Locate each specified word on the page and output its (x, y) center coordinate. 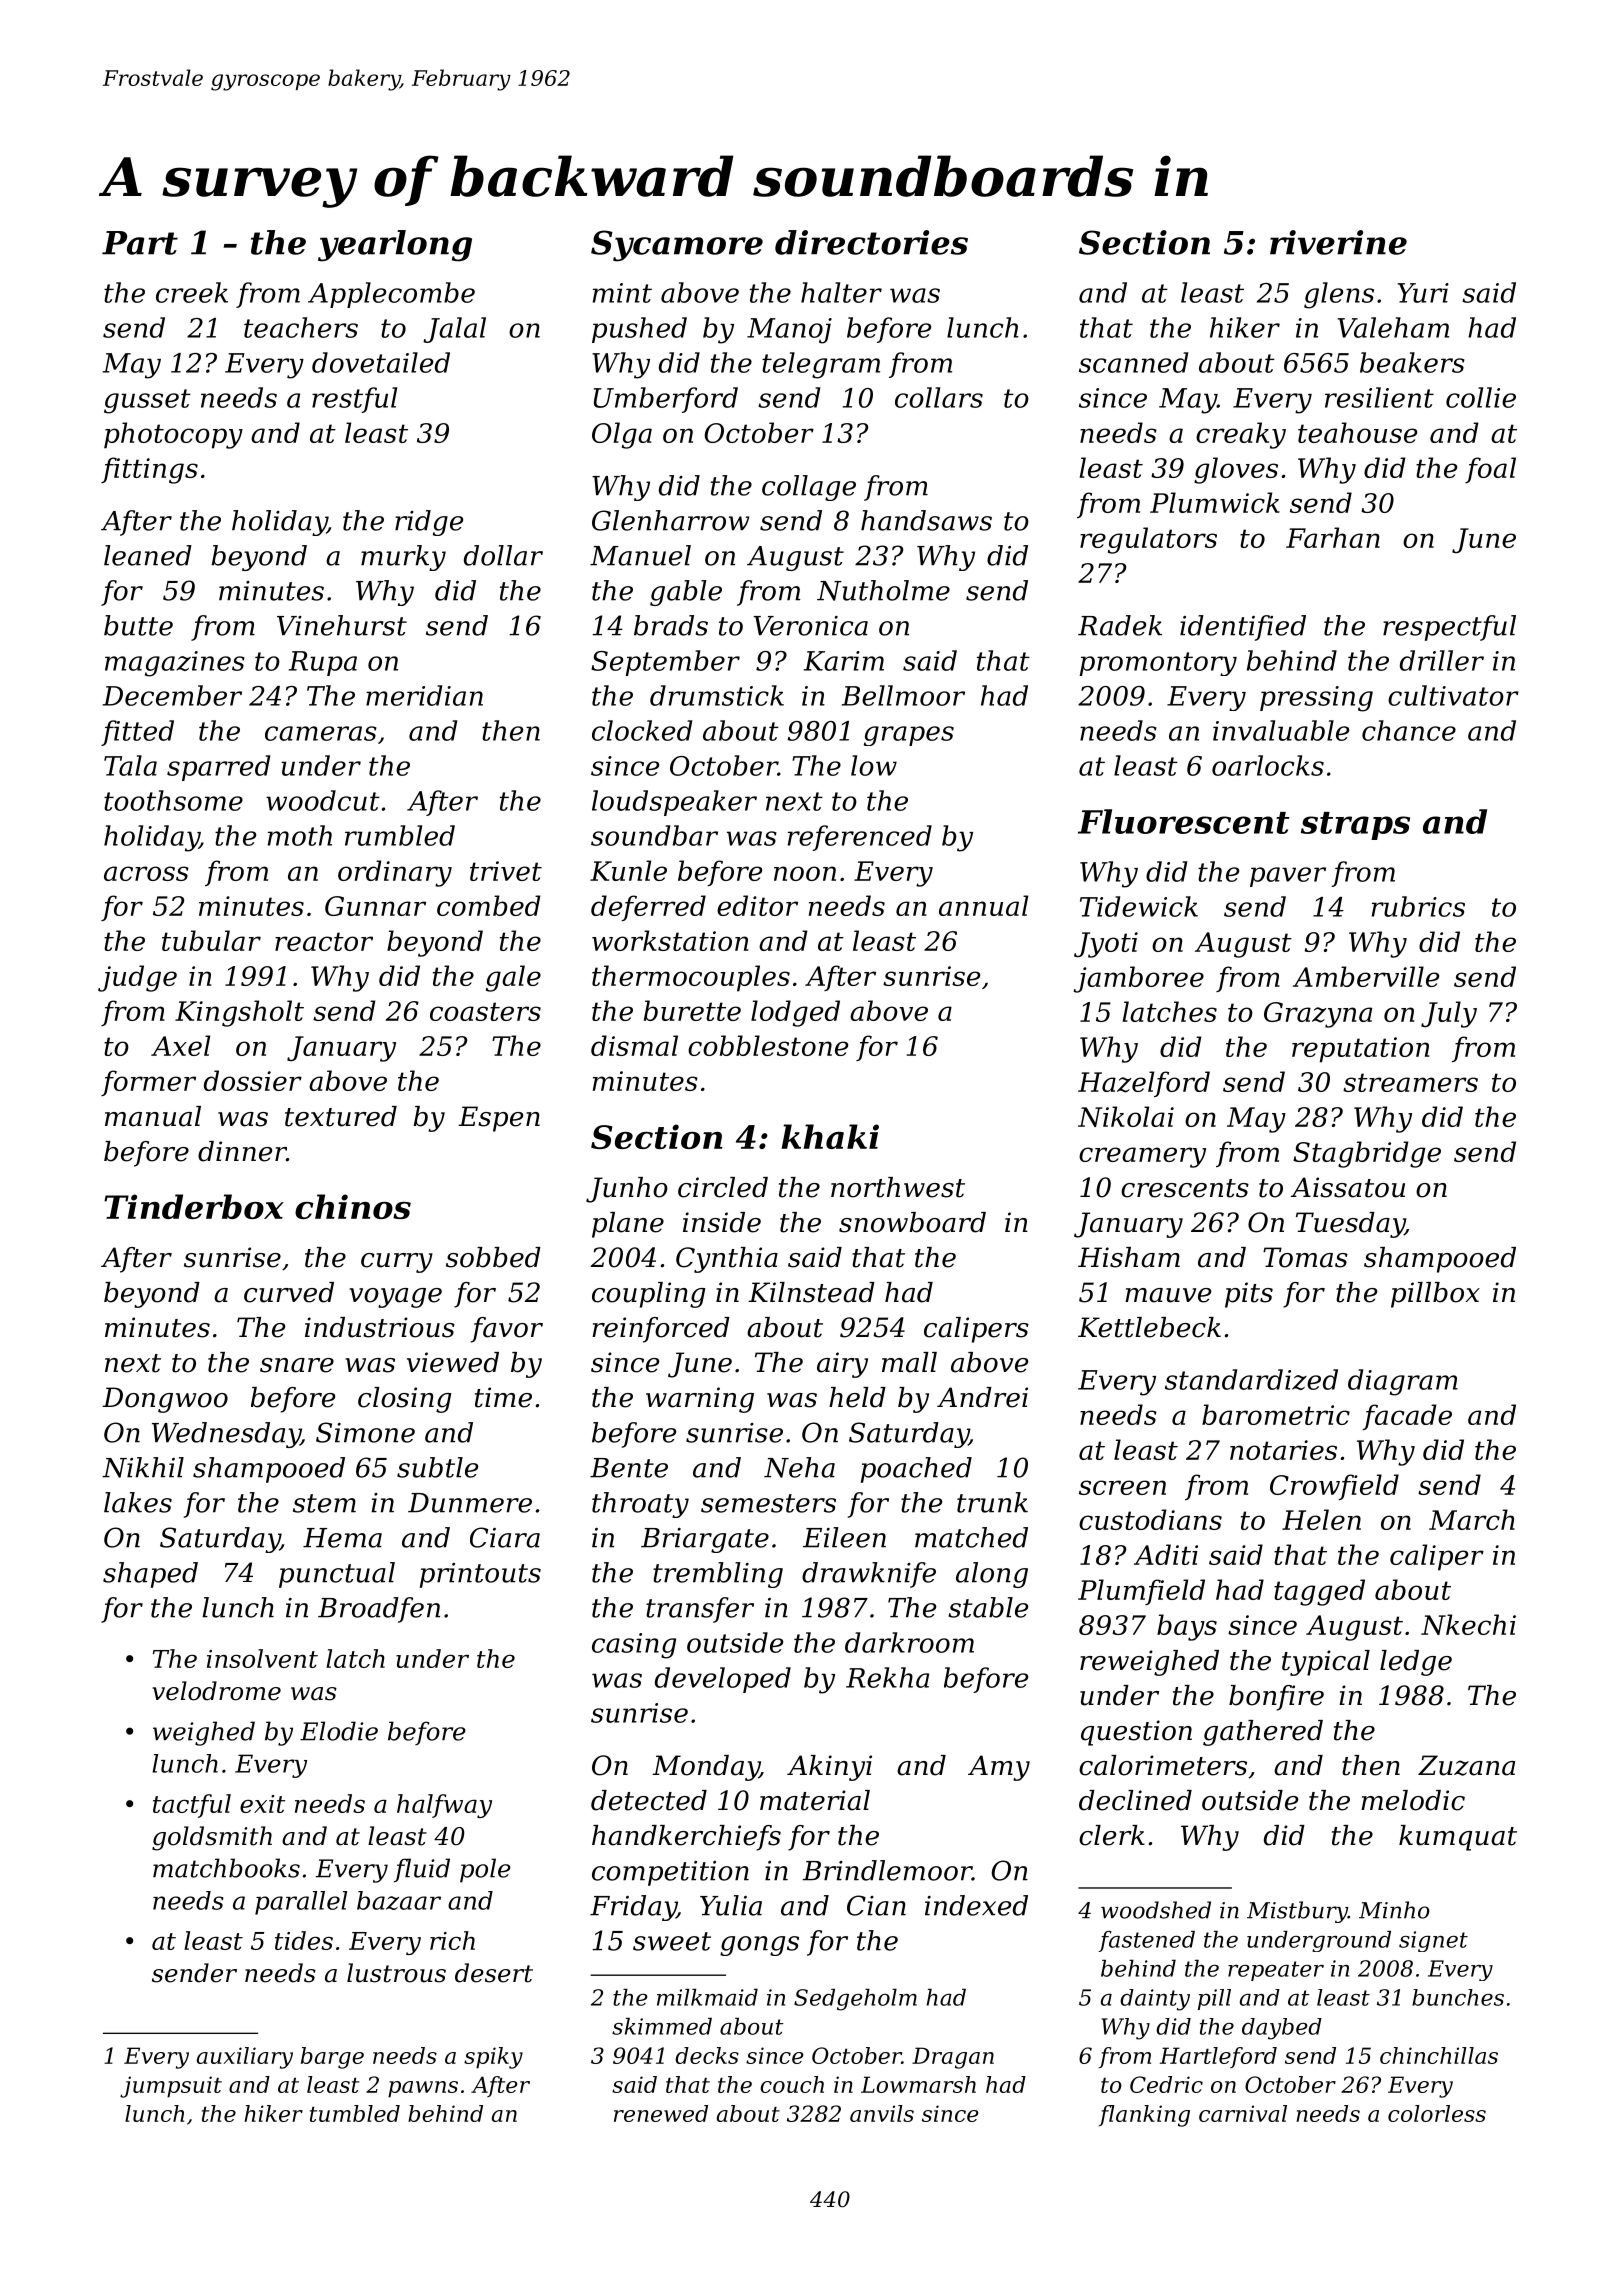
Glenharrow (670, 520)
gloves (1236, 470)
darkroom (909, 1642)
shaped (150, 1575)
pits (1249, 1295)
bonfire (1276, 1698)
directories (871, 242)
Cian (876, 1905)
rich (452, 1940)
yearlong (395, 246)
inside (722, 1222)
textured (341, 1116)
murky (403, 558)
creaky (1241, 435)
